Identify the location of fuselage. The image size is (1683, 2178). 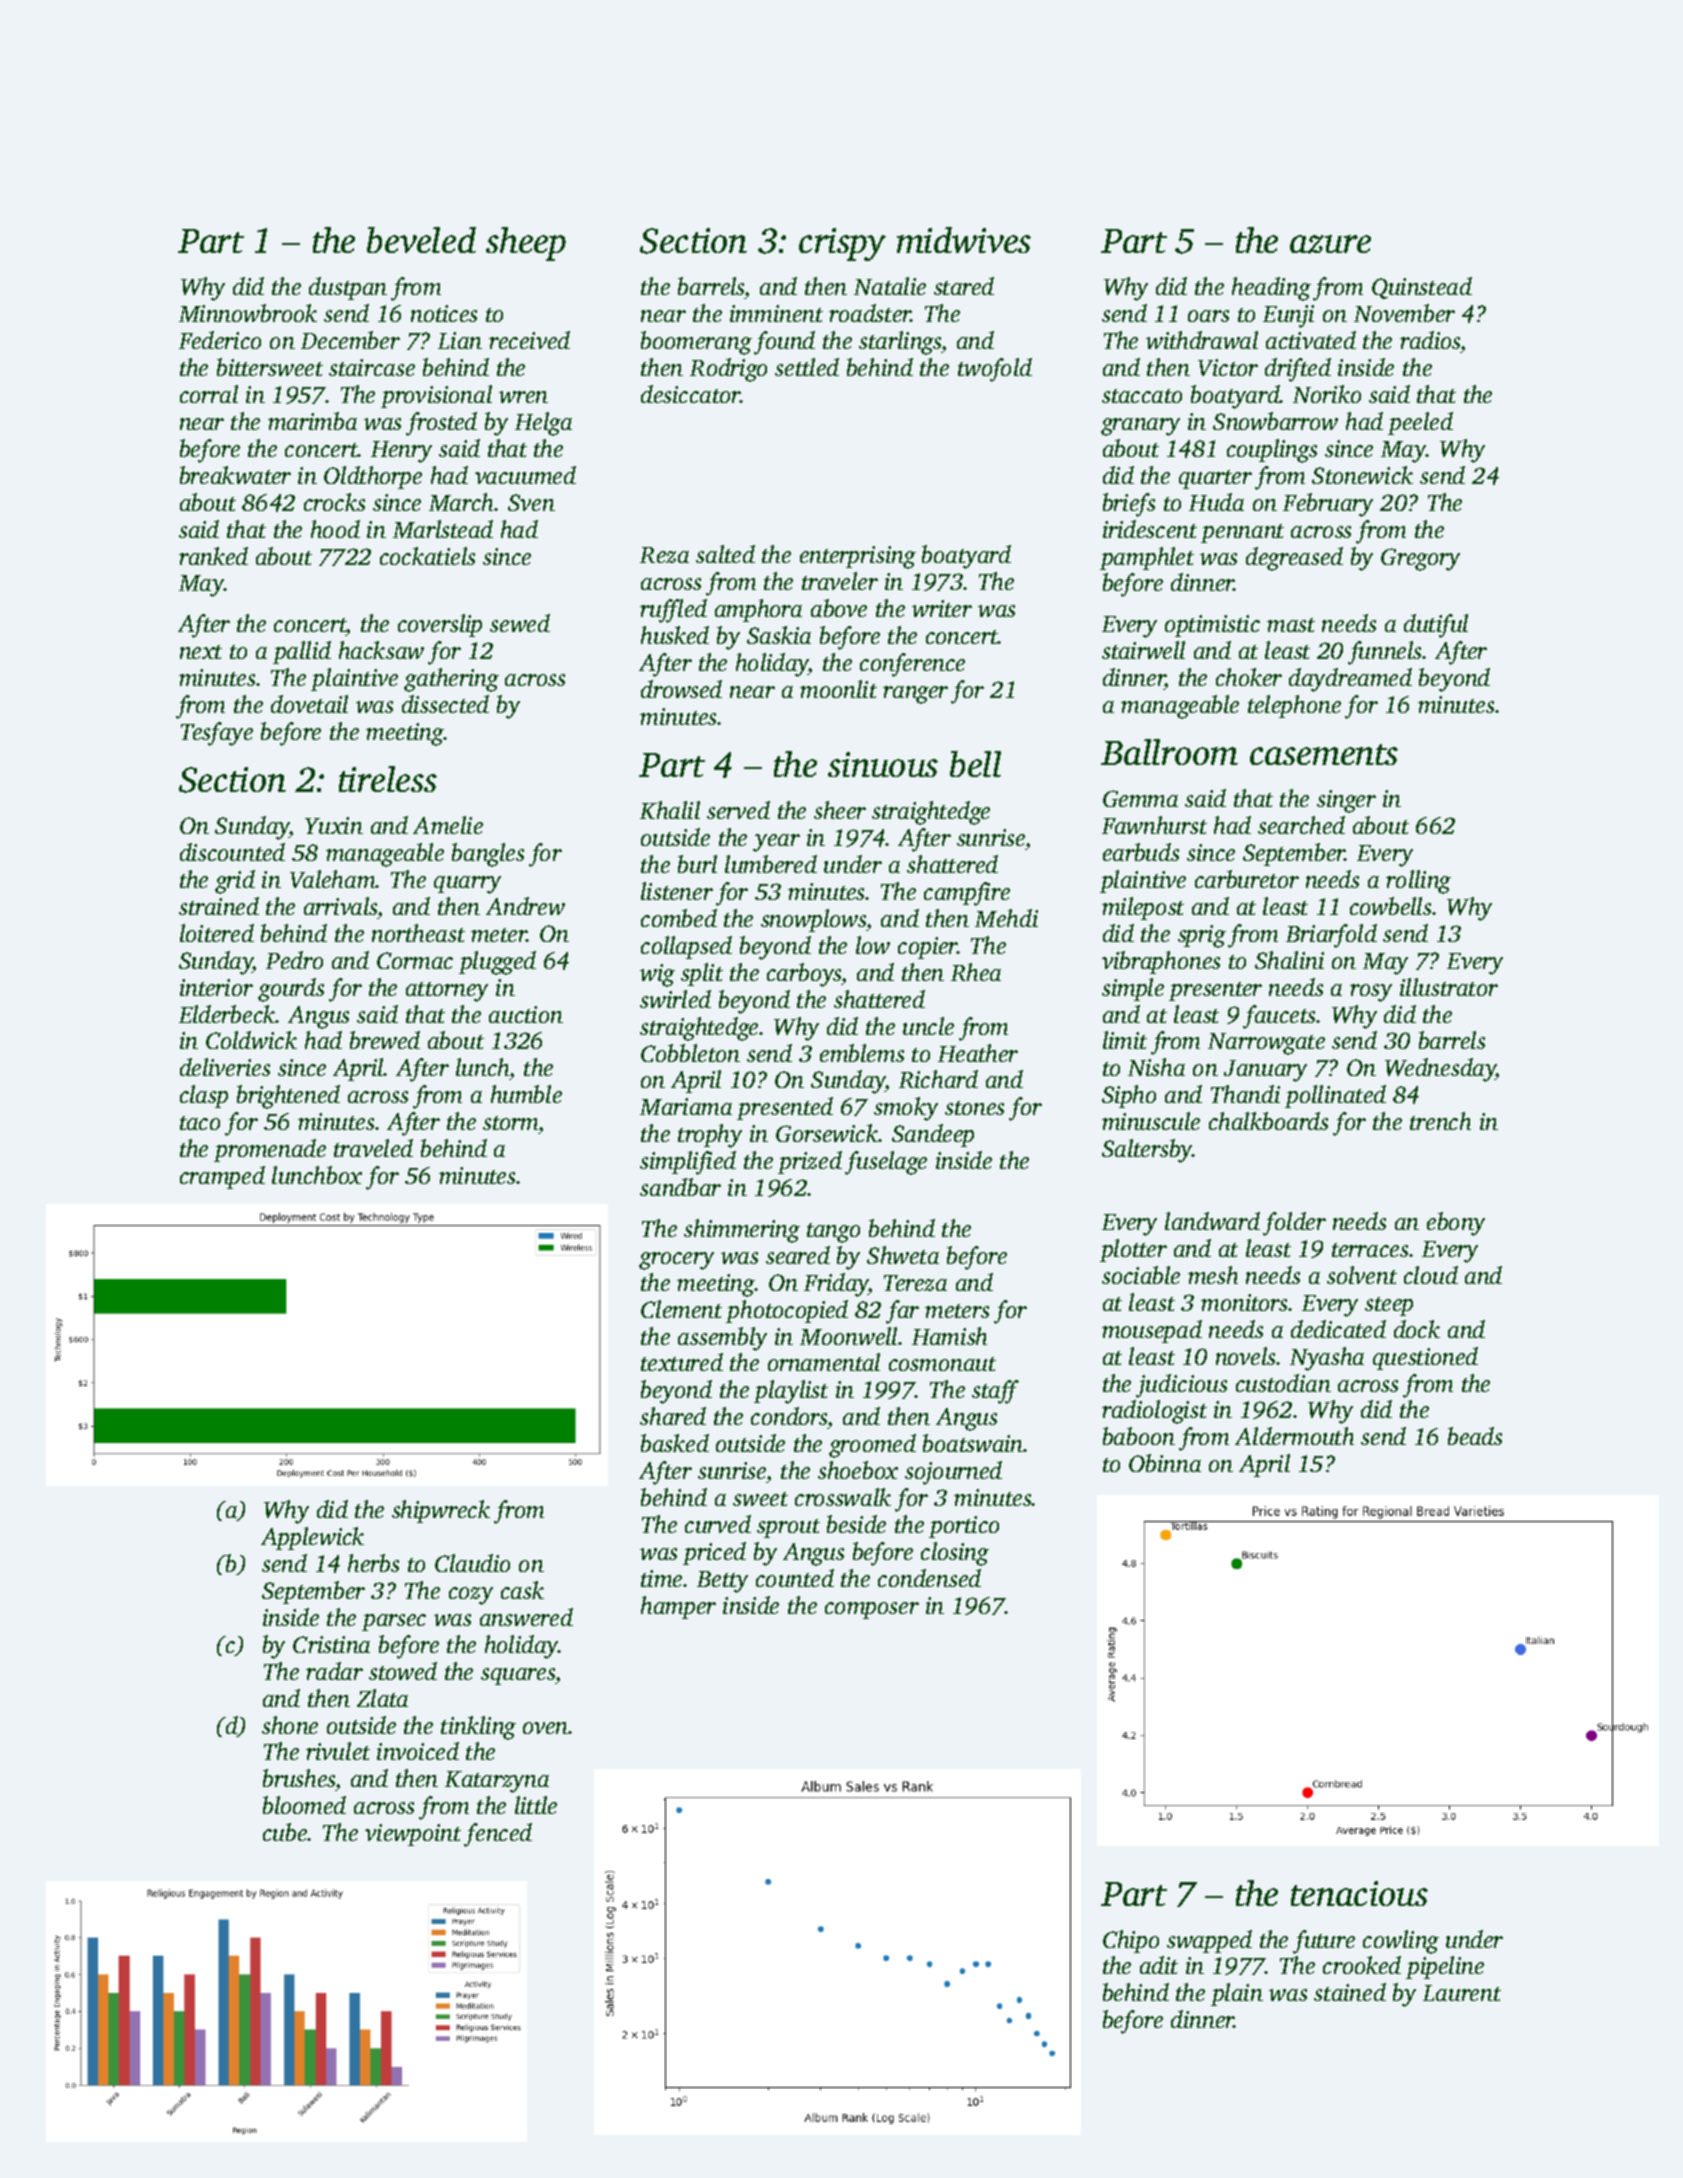
(886, 1163).
